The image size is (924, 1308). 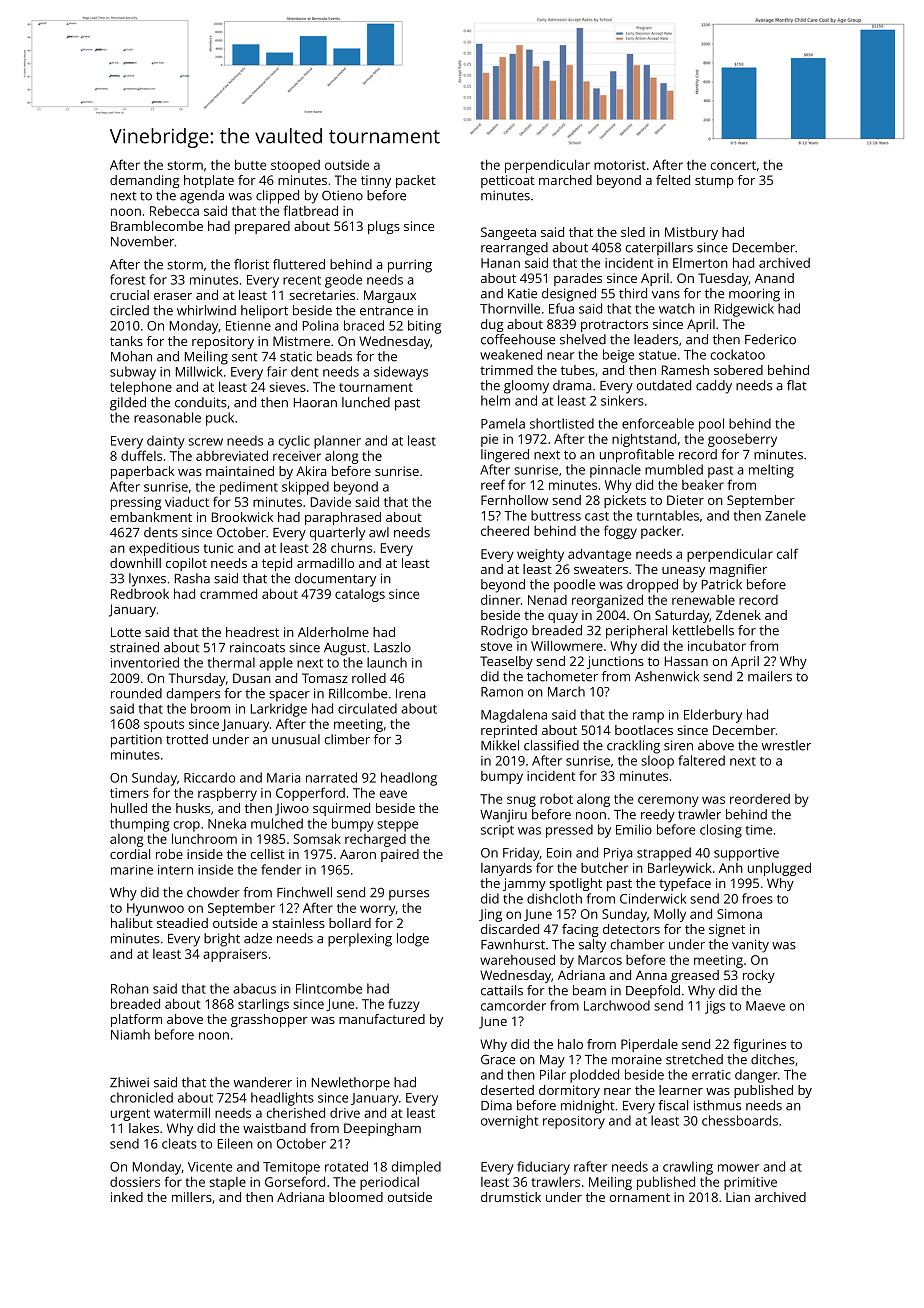 I want to click on Sangeeta, so click(x=508, y=233).
